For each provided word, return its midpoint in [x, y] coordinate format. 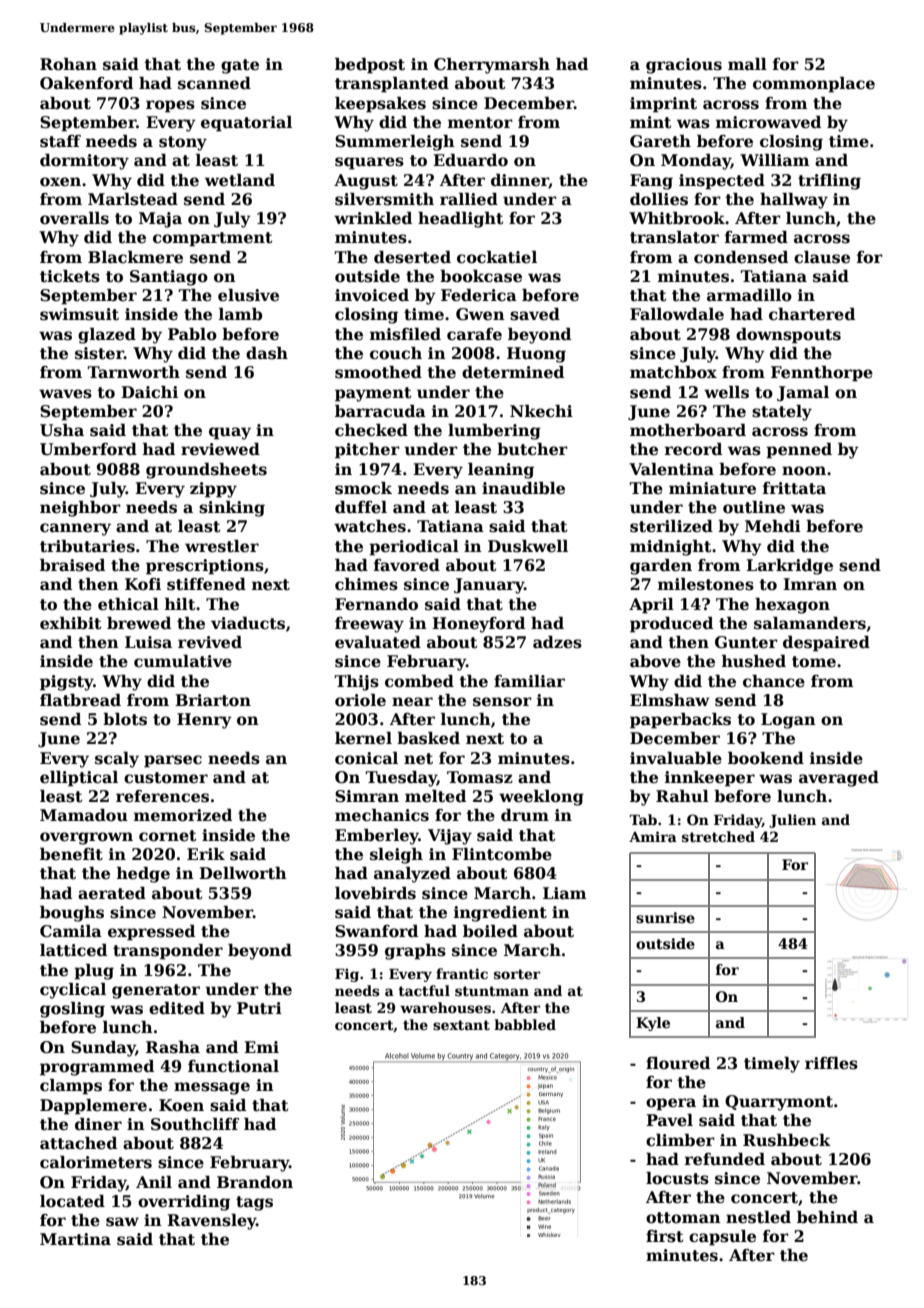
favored [407, 565]
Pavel [669, 1120]
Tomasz [480, 777]
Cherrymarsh [492, 66]
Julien [792, 821]
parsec [173, 761]
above [655, 661]
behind [827, 1217]
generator [156, 991]
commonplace [814, 85]
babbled [525, 1024]
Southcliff [195, 1124]
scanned [214, 83]
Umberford [88, 449]
